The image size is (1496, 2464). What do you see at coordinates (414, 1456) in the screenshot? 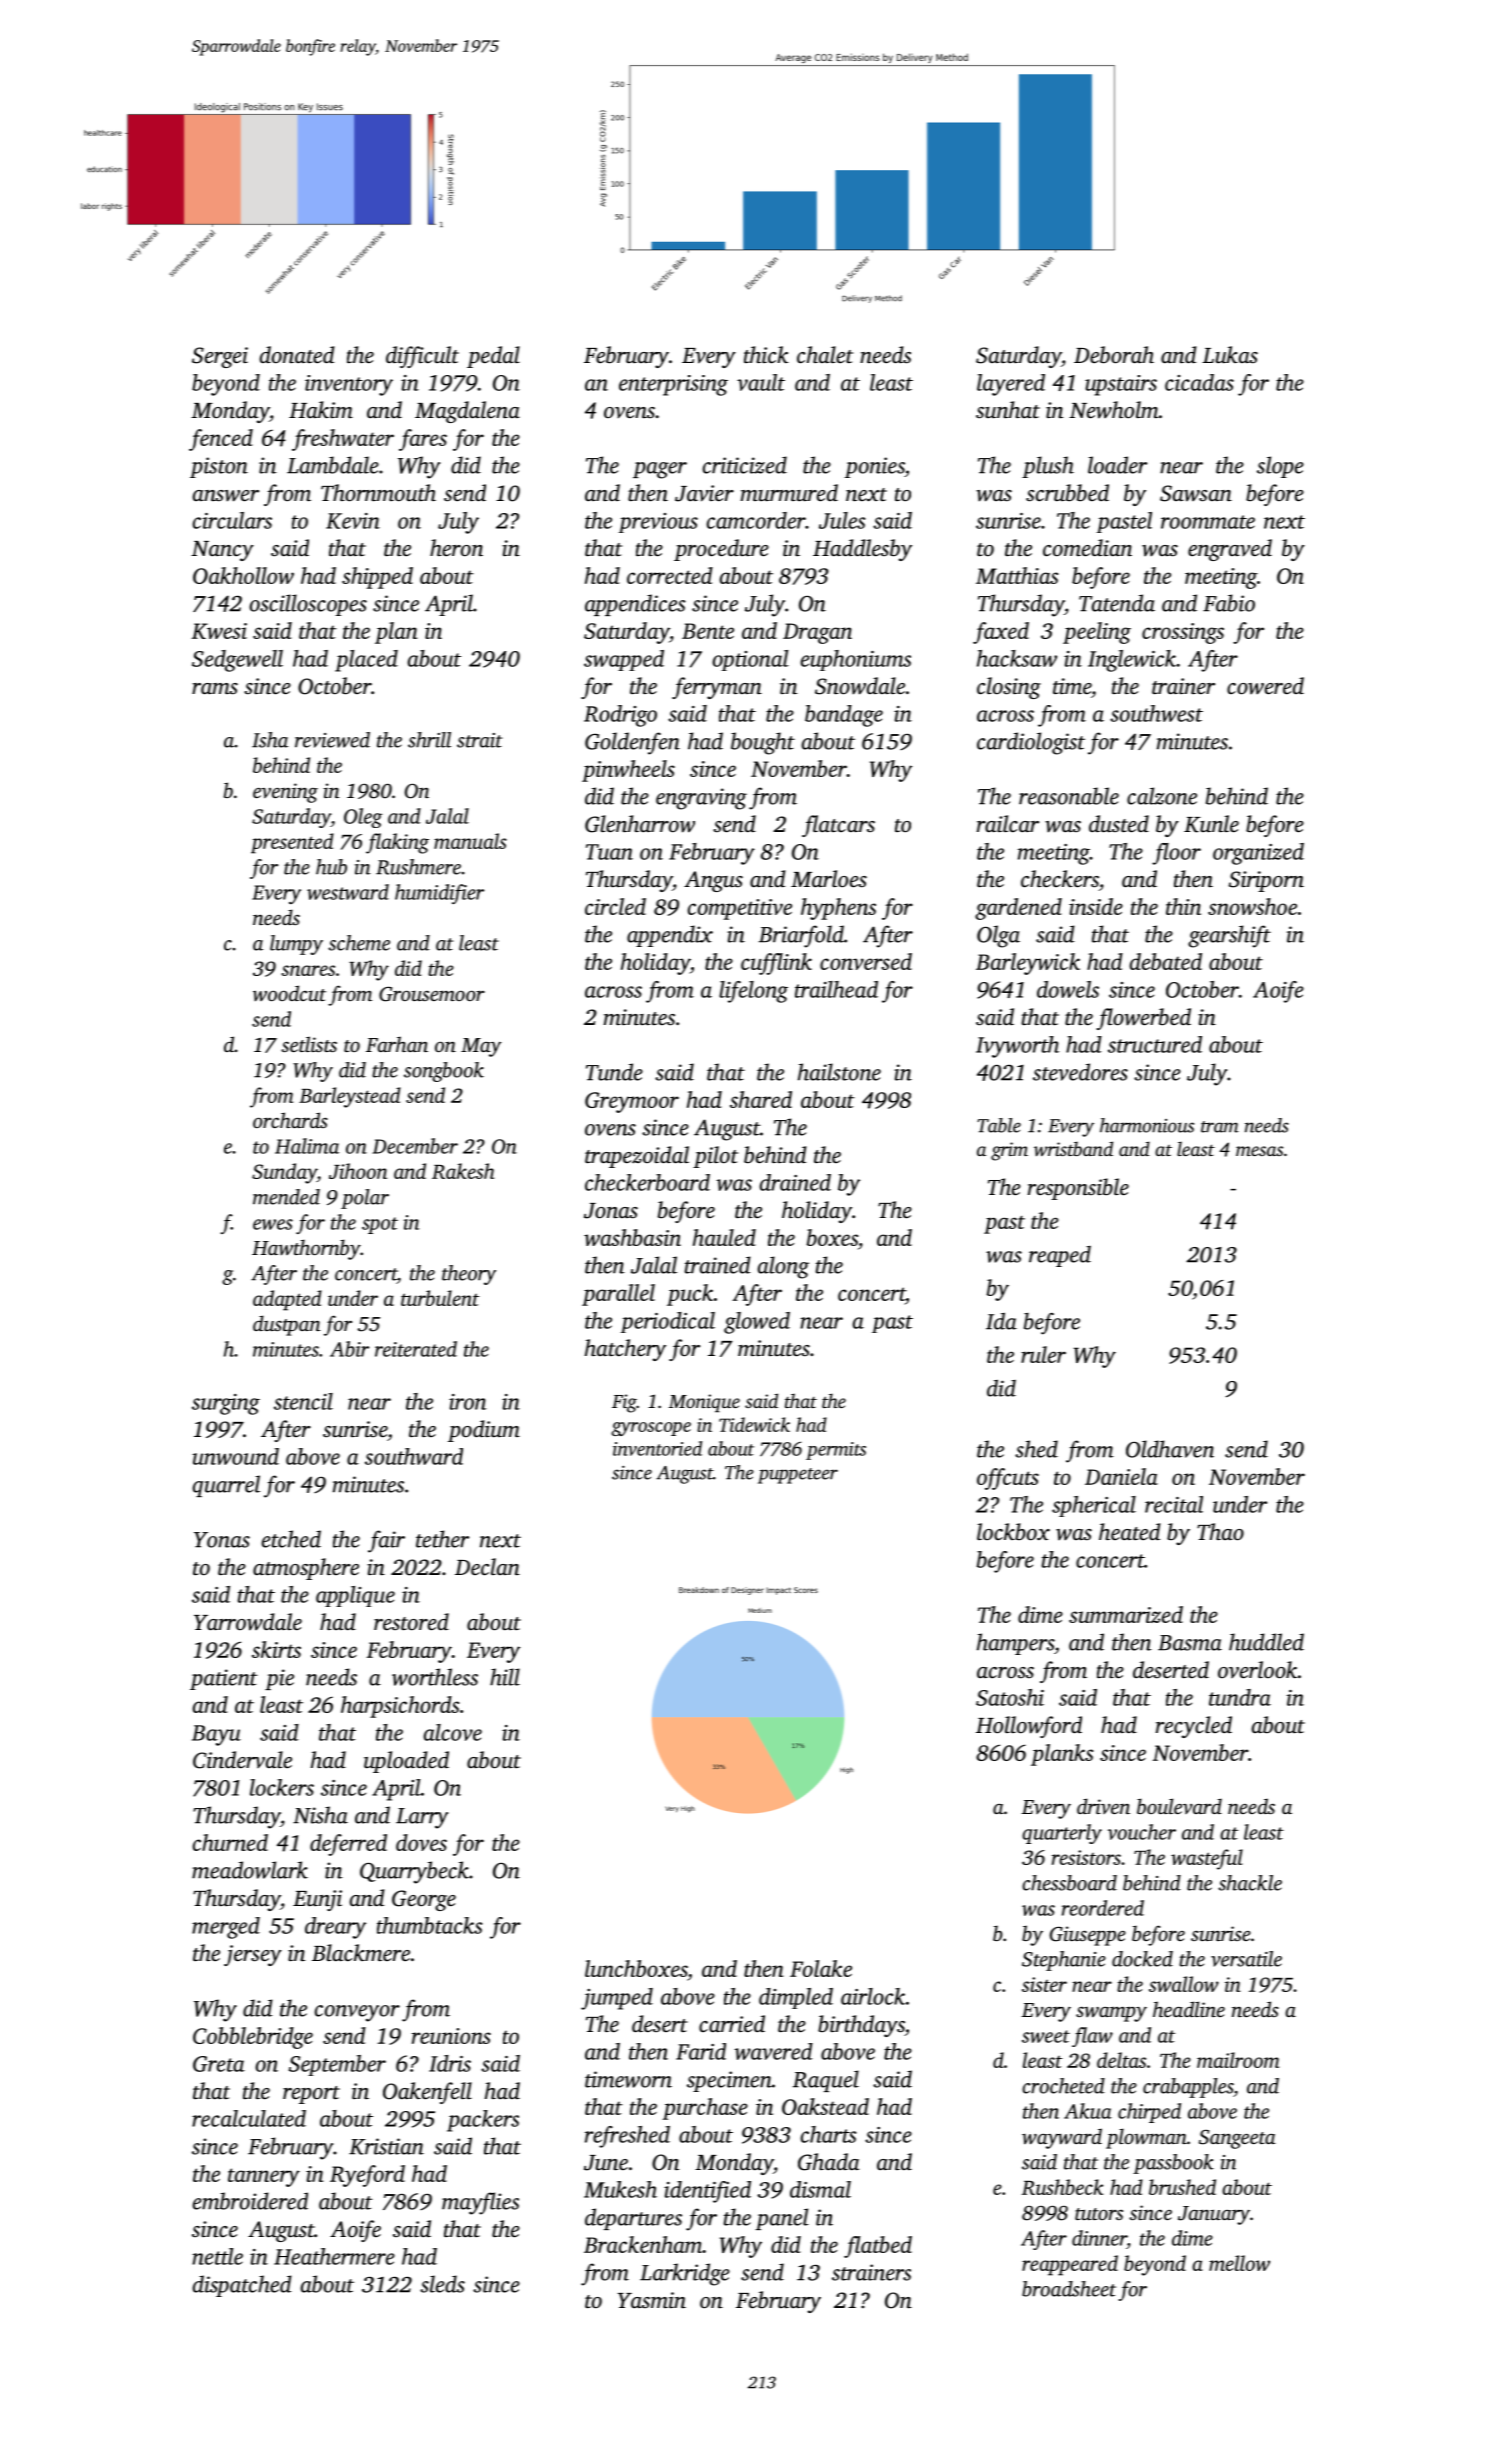
I see `southward` at bounding box center [414, 1456].
